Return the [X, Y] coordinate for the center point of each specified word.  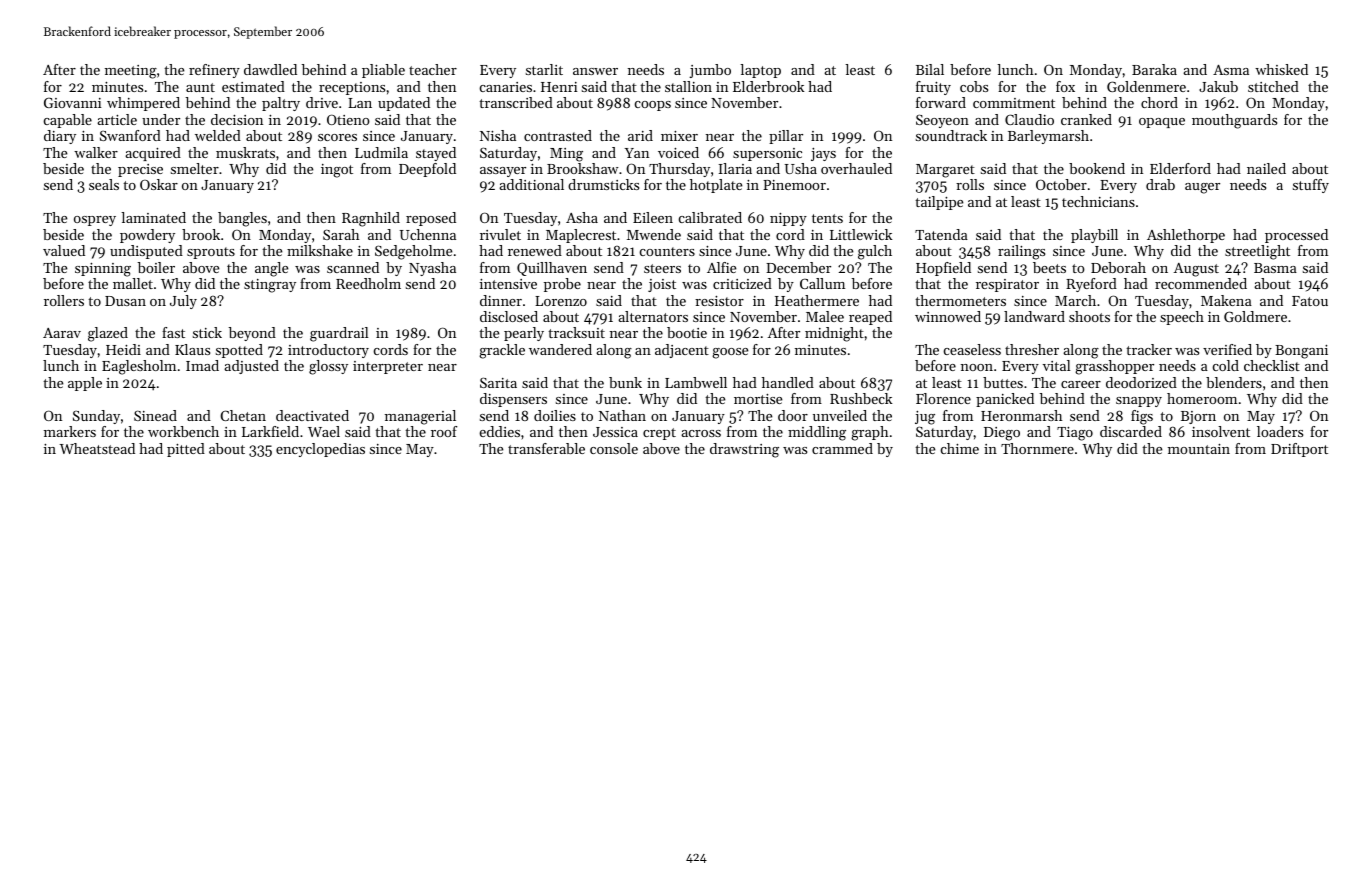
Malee [825, 316]
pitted [186, 450]
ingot [337, 171]
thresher [1032, 349]
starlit [544, 69]
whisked [1281, 69]
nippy [788, 219]
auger [1202, 188]
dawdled [270, 69]
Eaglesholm [139, 367]
